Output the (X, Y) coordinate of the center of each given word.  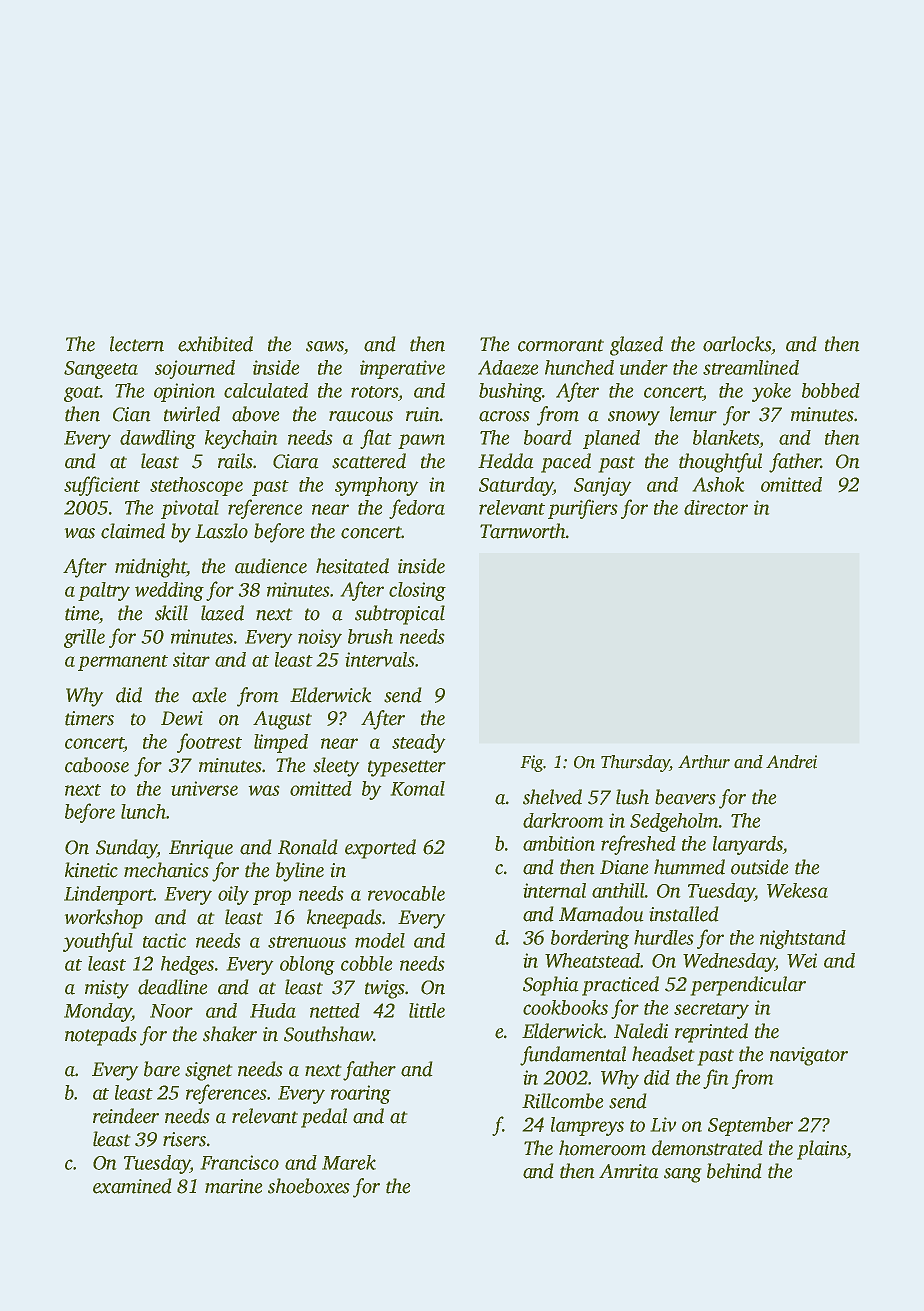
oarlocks (737, 344)
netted (335, 1010)
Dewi (182, 718)
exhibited (215, 344)
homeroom (602, 1148)
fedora (417, 509)
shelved (552, 797)
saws (325, 346)
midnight (151, 568)
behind (734, 1171)
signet (209, 1071)
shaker (230, 1034)
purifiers (583, 509)
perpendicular (748, 986)
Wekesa (797, 890)
